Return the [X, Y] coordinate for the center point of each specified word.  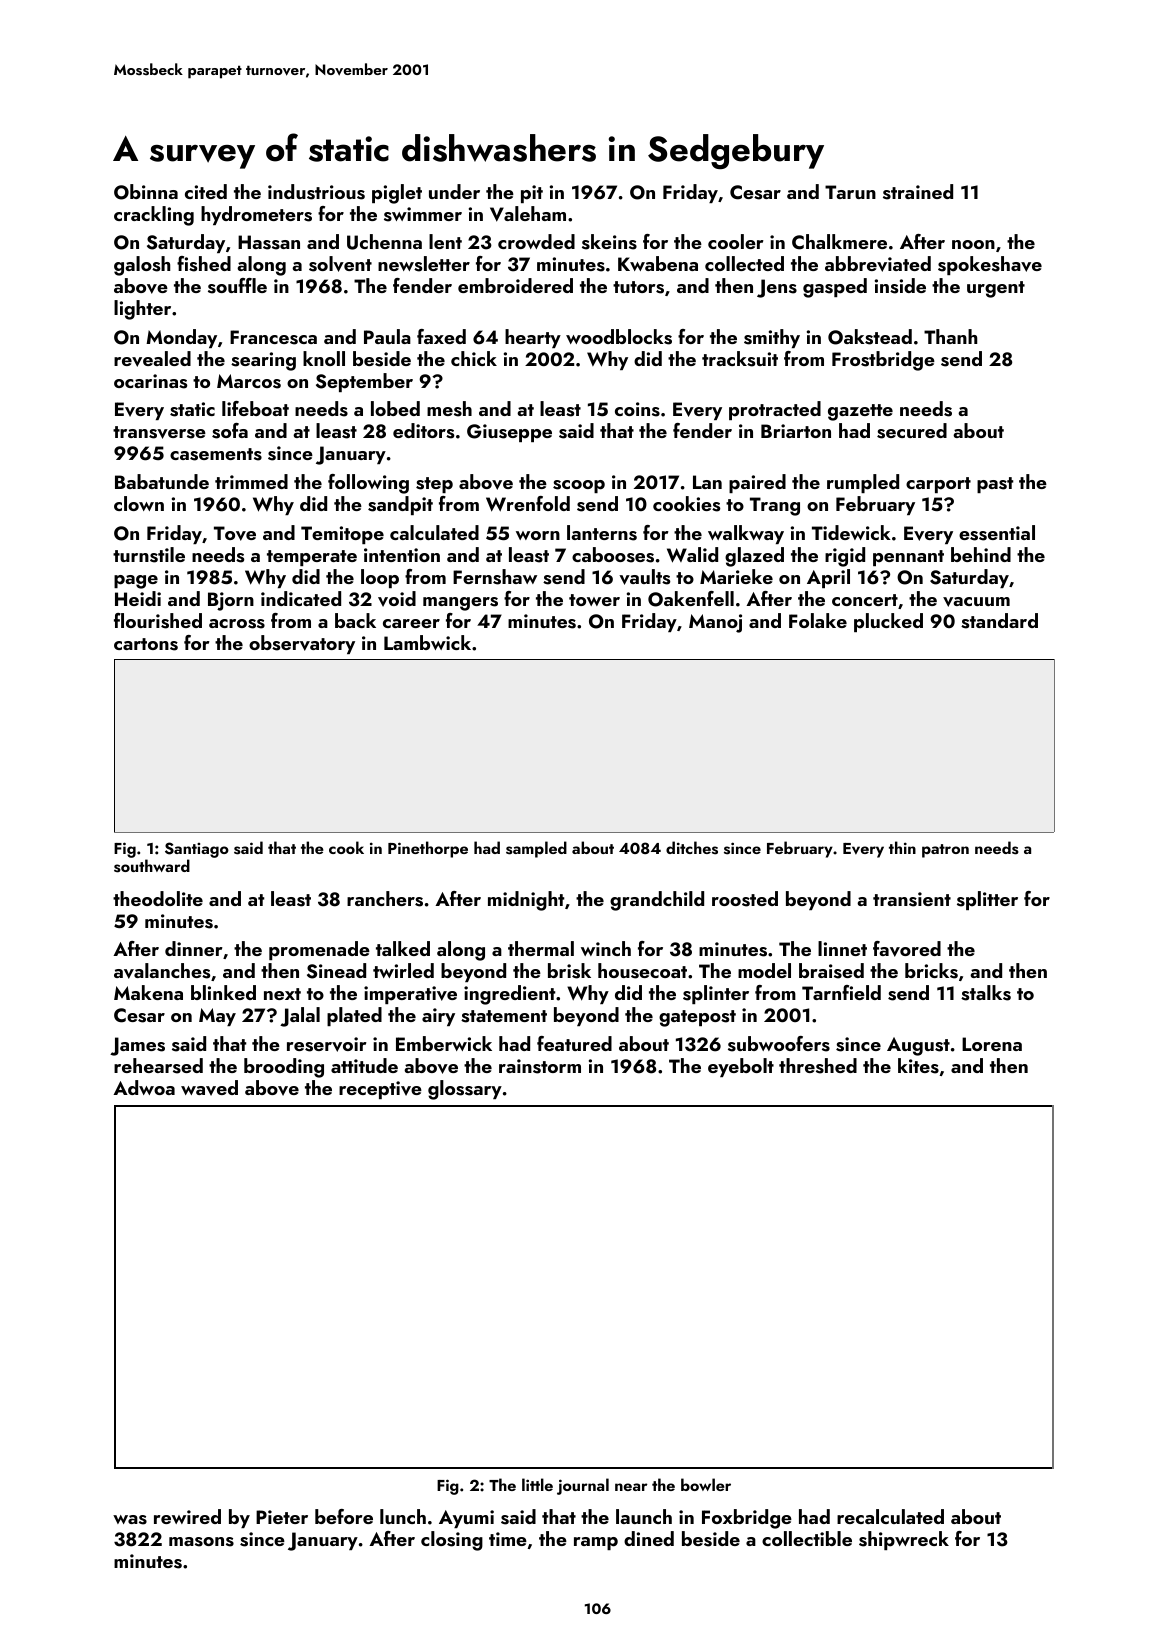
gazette [860, 412]
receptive [380, 1090]
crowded [536, 241]
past [995, 485]
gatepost [697, 1018]
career [411, 623]
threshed [818, 1066]
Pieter [282, 1517]
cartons [146, 644]
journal [583, 1486]
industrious [316, 192]
